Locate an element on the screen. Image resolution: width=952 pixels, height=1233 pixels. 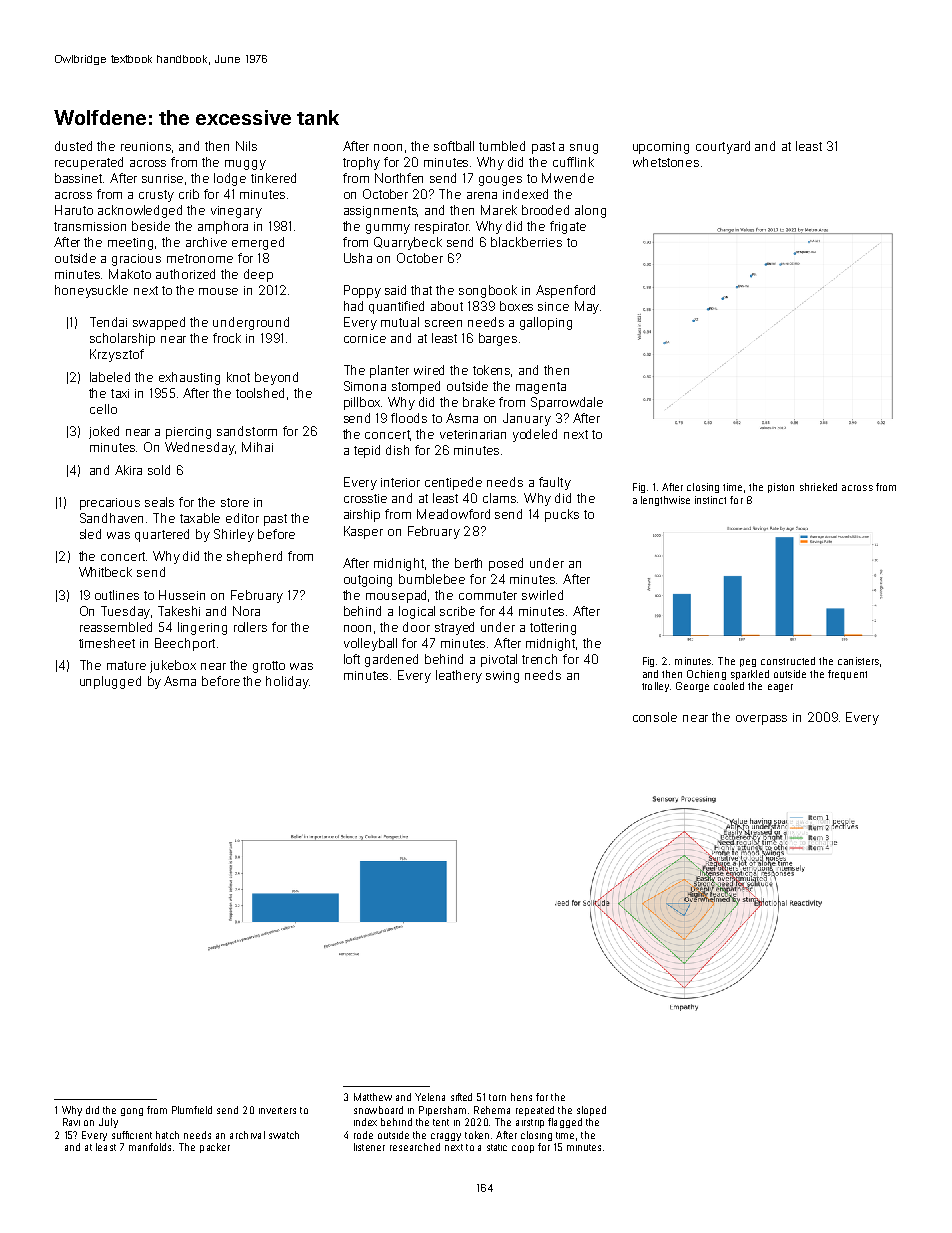
Meadowford is located at coordinates (453, 514).
